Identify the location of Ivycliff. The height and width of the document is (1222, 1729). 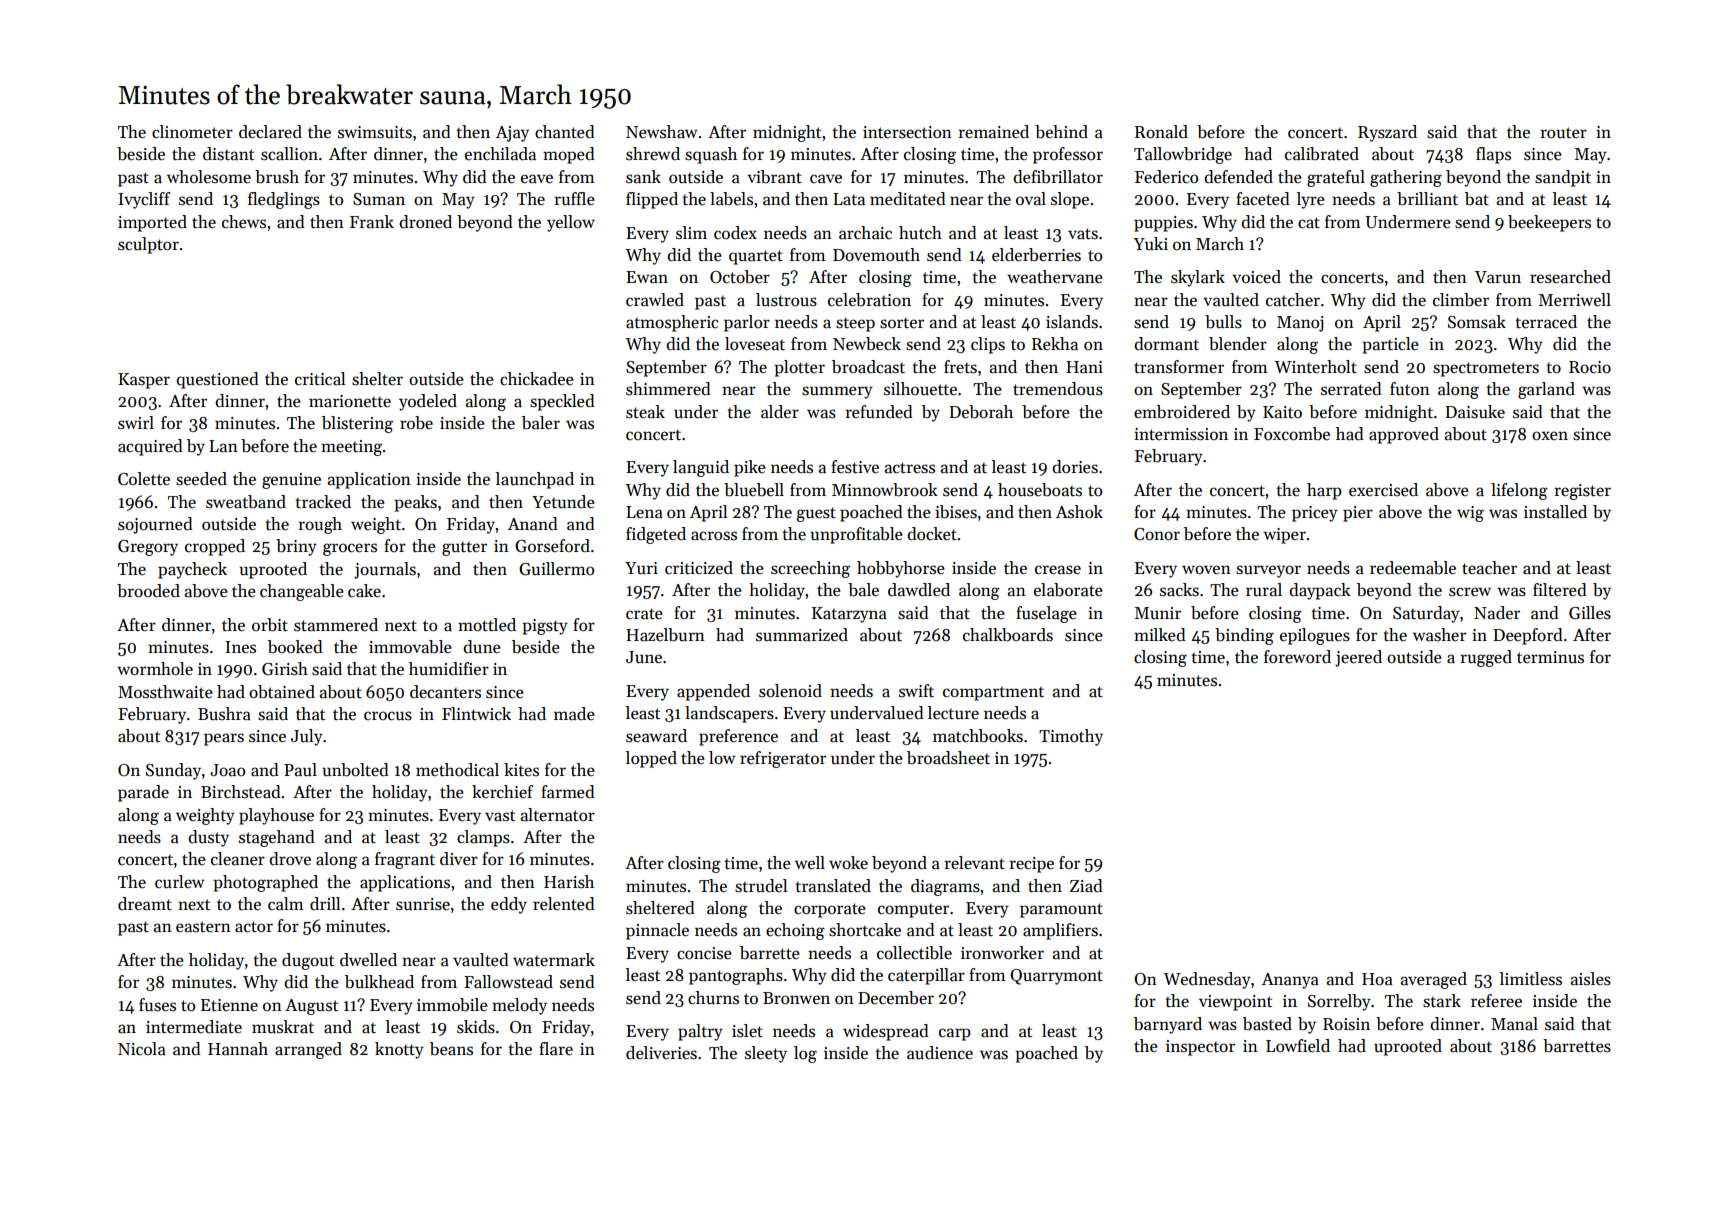
(144, 200).
